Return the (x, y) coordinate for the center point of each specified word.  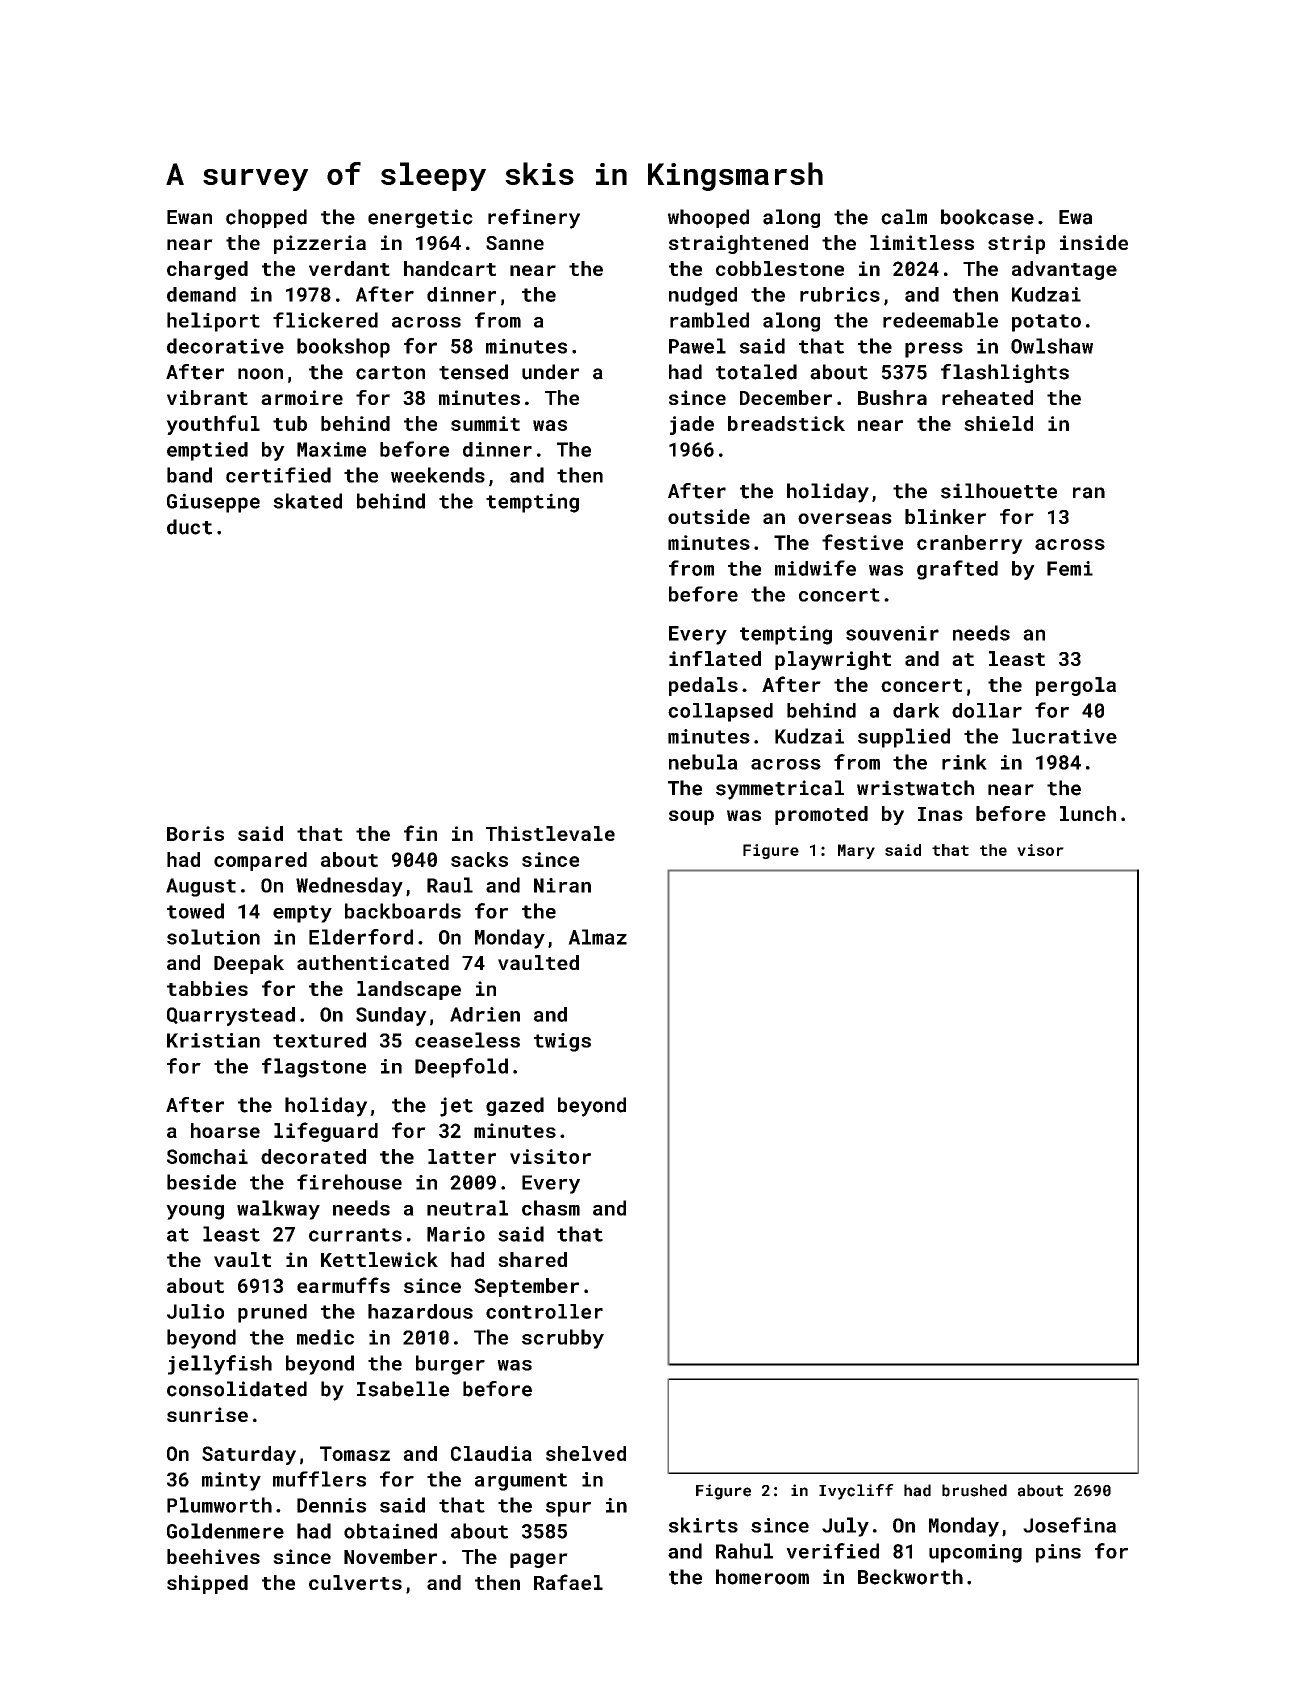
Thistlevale (550, 833)
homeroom (762, 1577)
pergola (1076, 686)
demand (201, 294)
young (195, 1212)
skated (307, 501)
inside (1094, 242)
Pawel (697, 346)
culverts (355, 1582)
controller (544, 1311)
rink (964, 762)
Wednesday (349, 887)
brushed (974, 1490)
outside (709, 516)
